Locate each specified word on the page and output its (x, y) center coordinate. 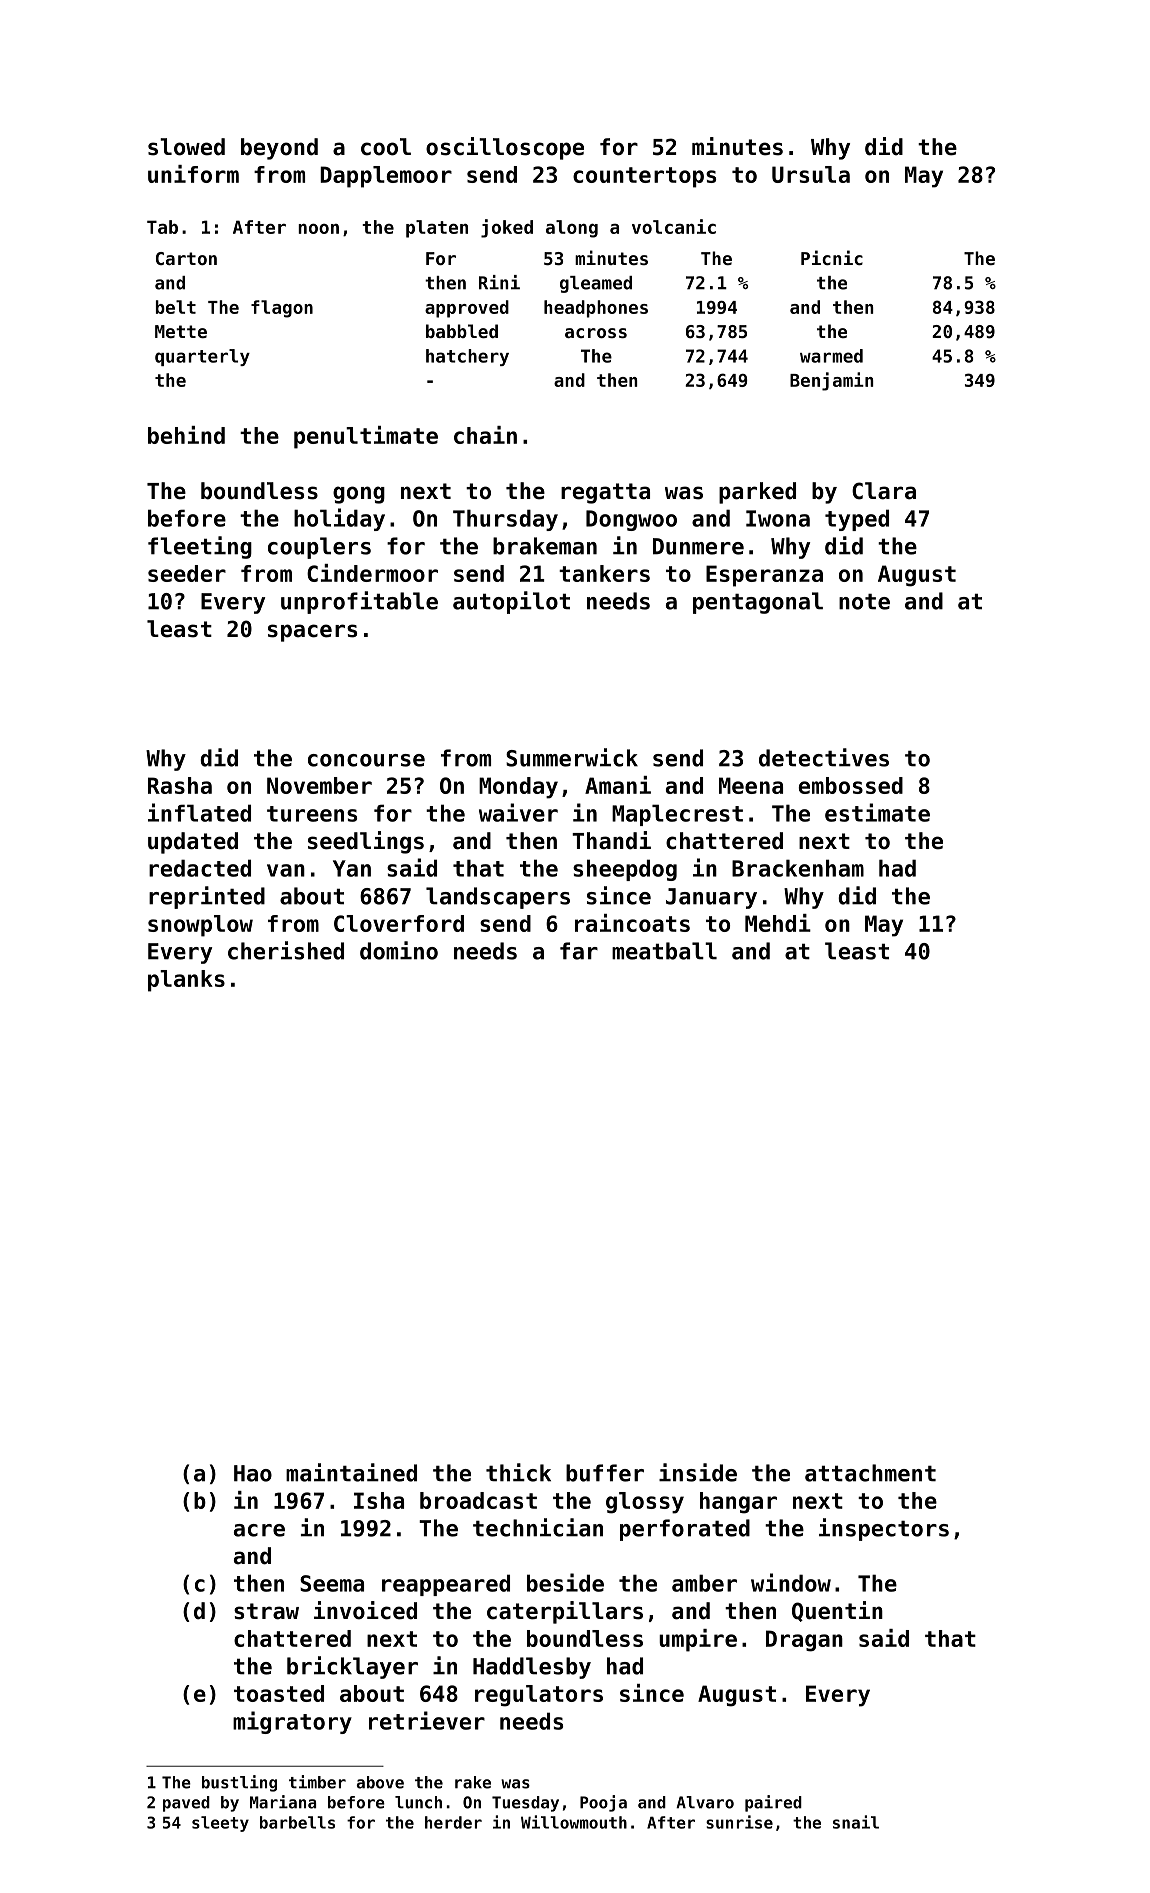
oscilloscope (505, 148)
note (864, 602)
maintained (351, 1472)
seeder (187, 573)
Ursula (811, 174)
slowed (186, 147)
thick (518, 1472)
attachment (870, 1473)
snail (856, 1822)
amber (704, 1583)
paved (186, 1804)
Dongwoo (631, 520)
